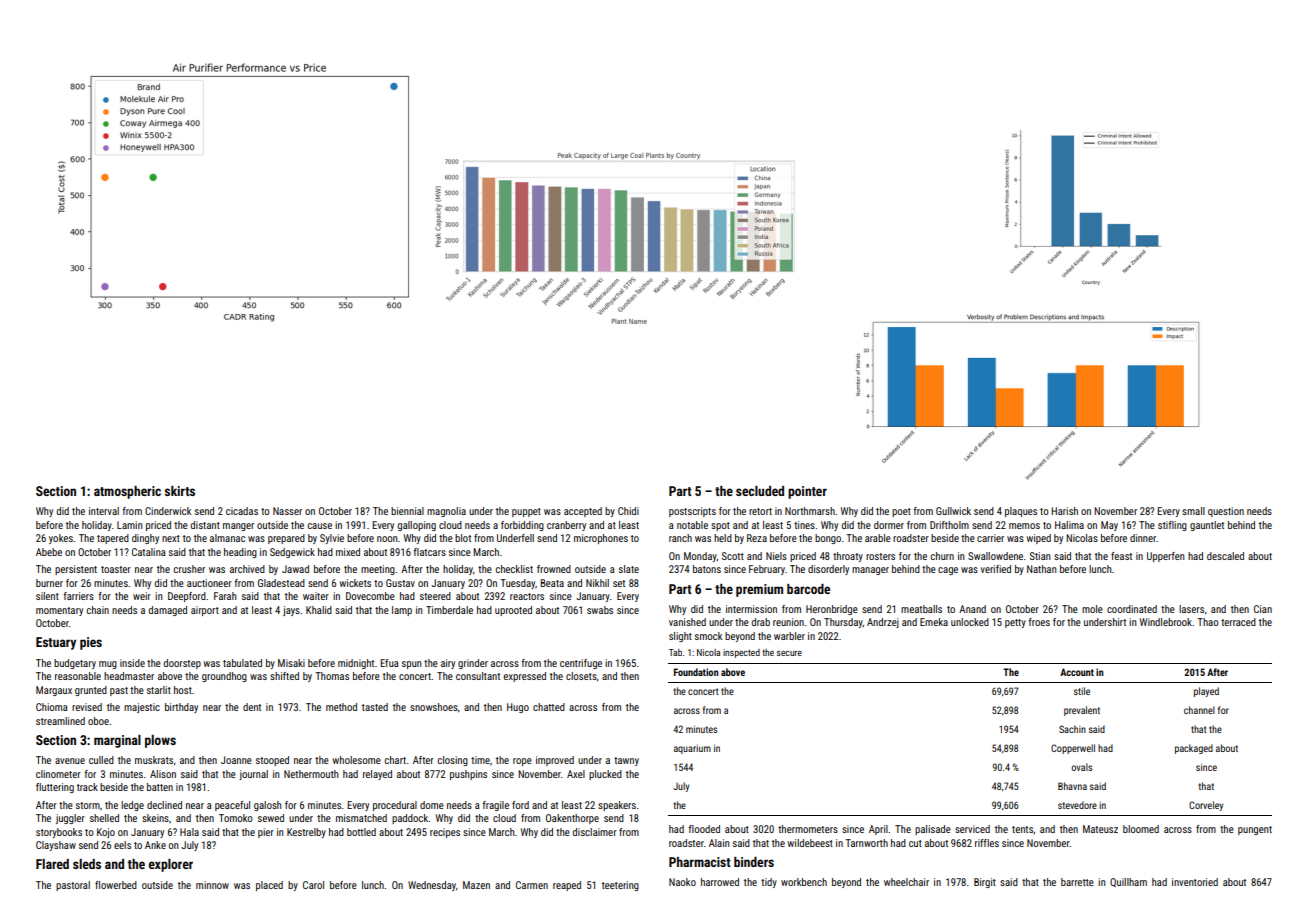 Image resolution: width=1308 pixels, height=924 pixels. What do you see at coordinates (789, 636) in the image?
I see `warbler` at bounding box center [789, 636].
